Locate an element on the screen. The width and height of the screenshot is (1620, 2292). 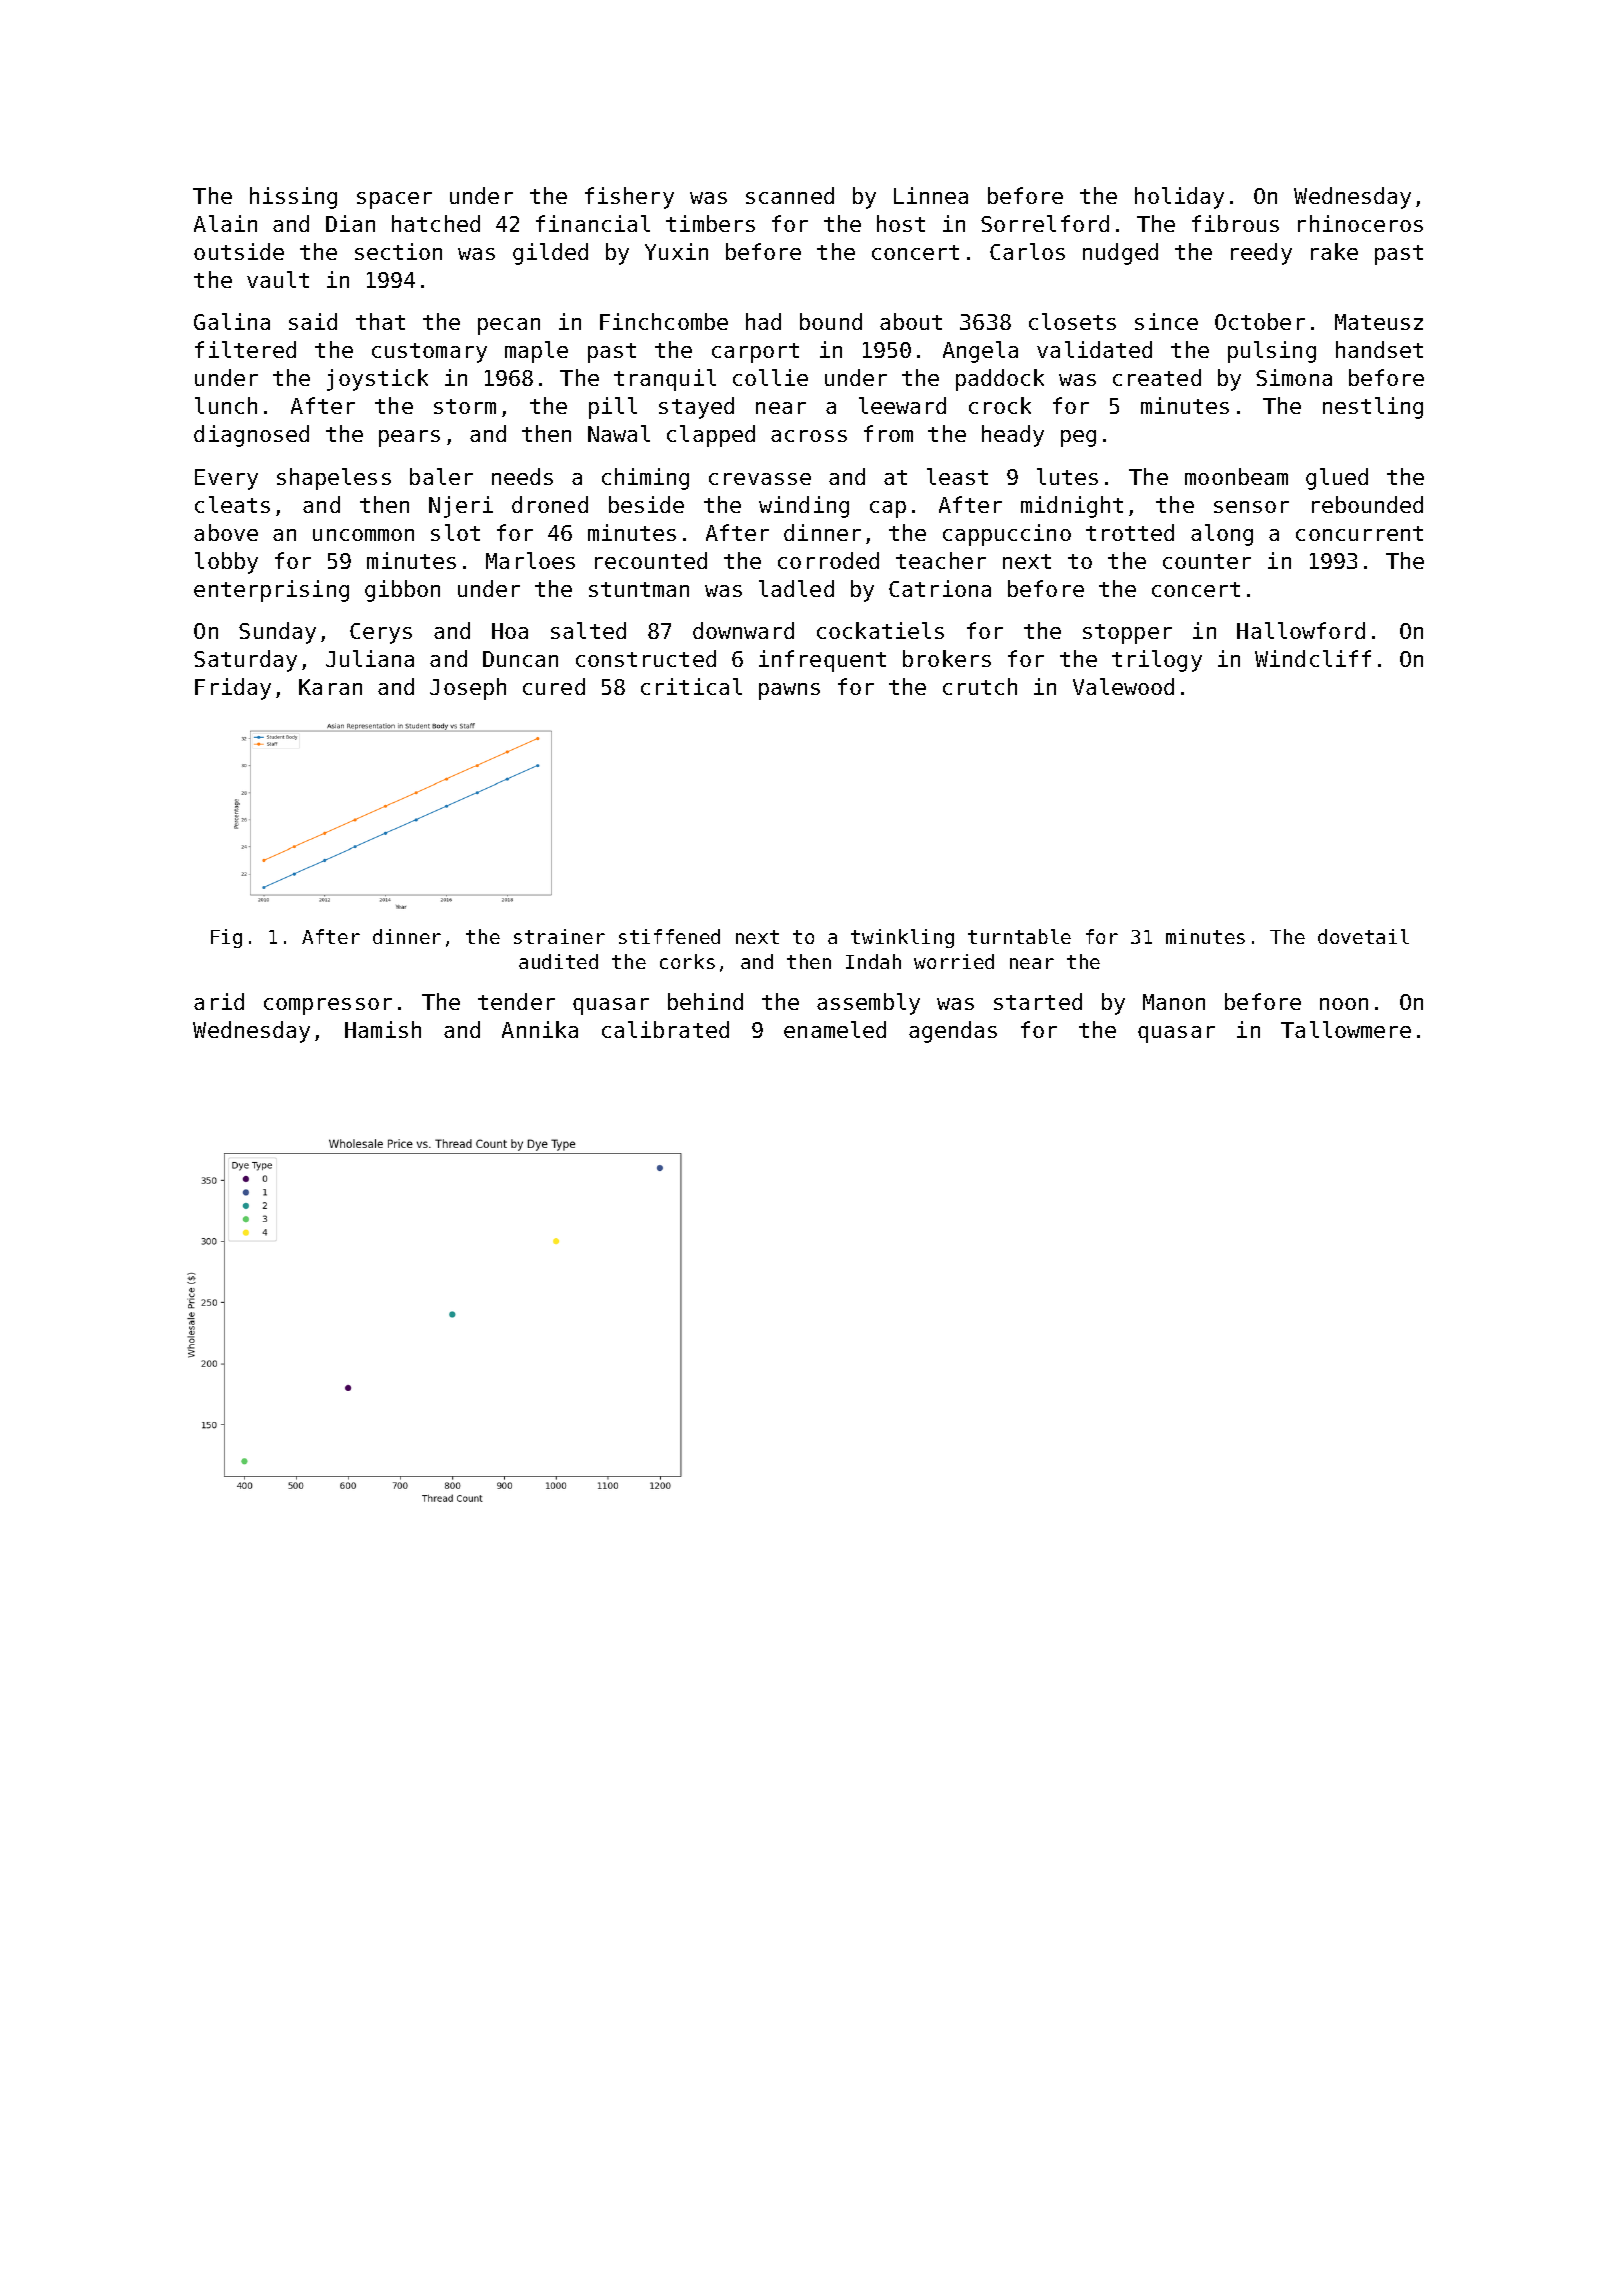
holiday is located at coordinates (1179, 198).
